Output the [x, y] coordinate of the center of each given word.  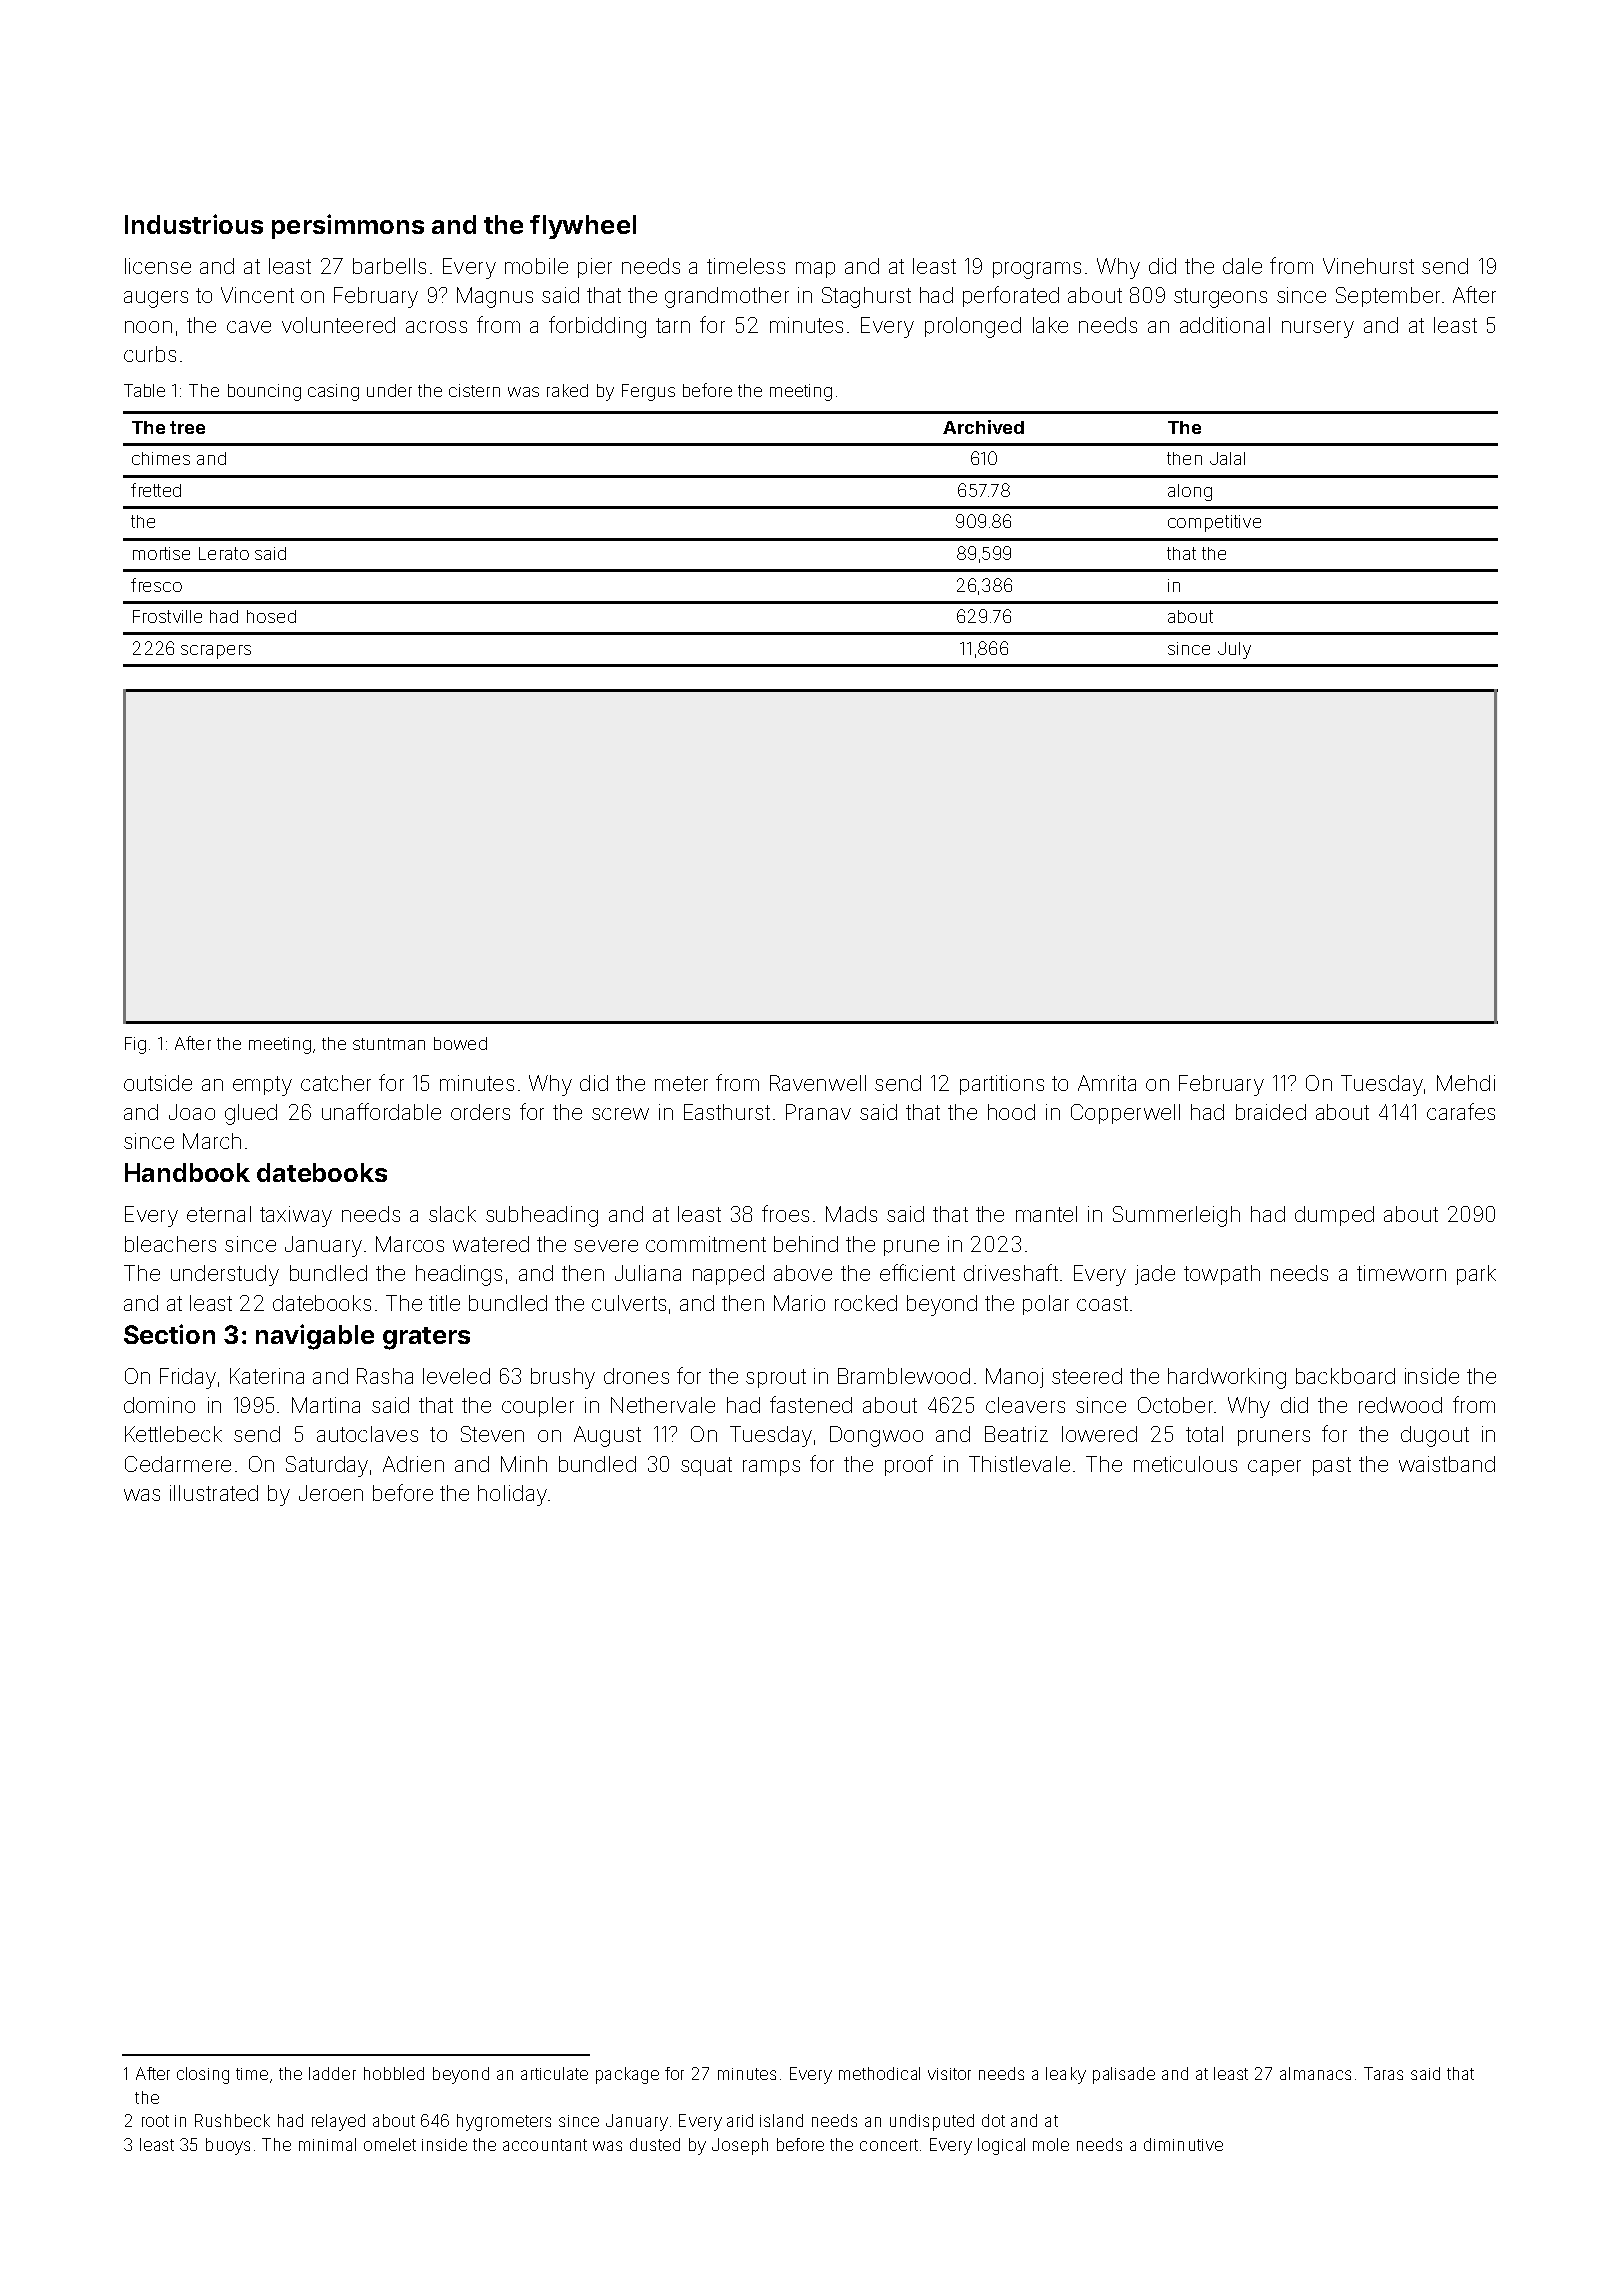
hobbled [394, 2073]
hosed [271, 616]
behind [806, 1244]
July [1234, 650]
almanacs [1315, 2073]
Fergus [648, 392]
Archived [983, 427]
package [627, 2075]
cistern [474, 390]
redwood [1400, 1405]
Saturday [327, 1466]
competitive [1214, 523]
